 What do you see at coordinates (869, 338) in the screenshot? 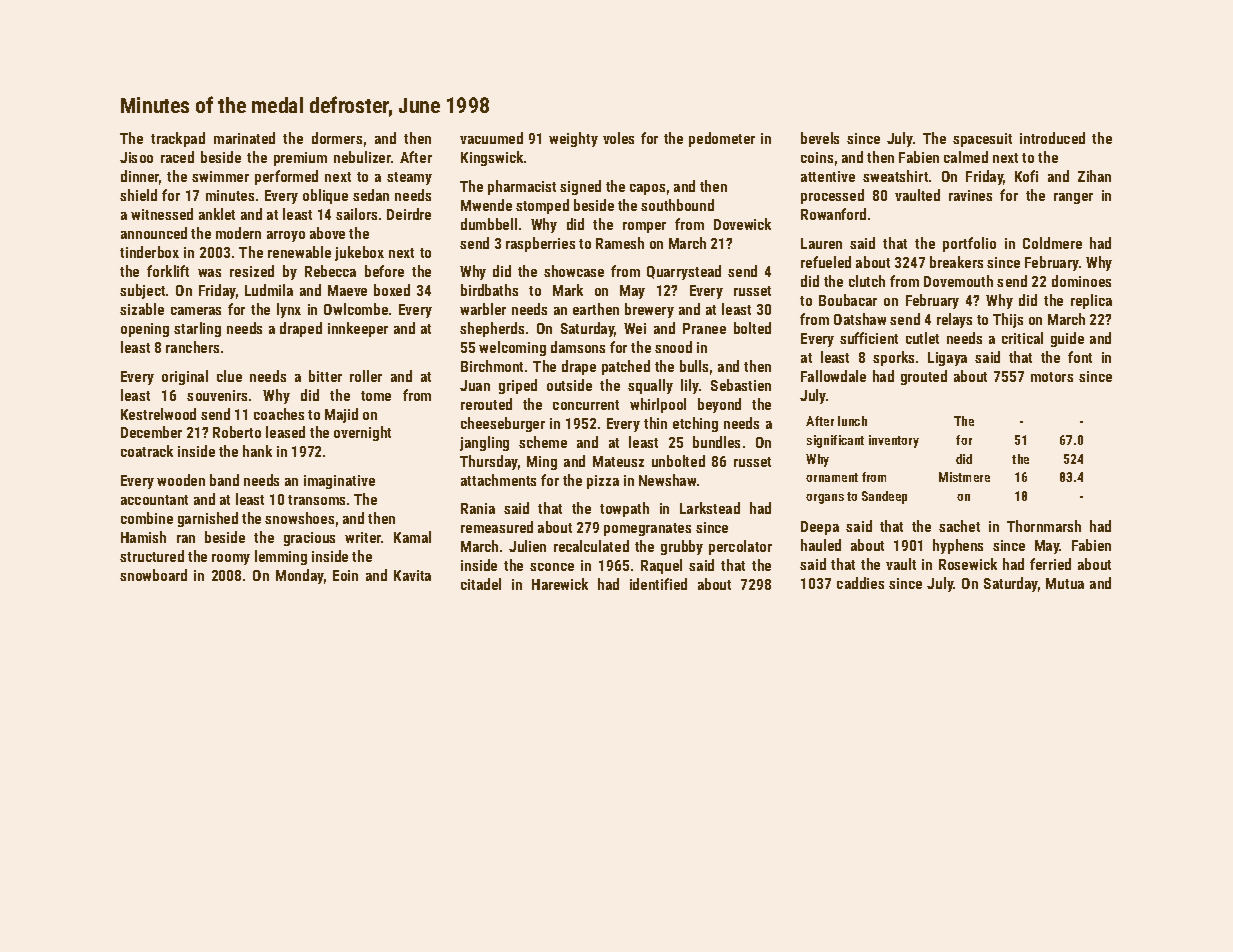
I see `sufficient` at bounding box center [869, 338].
